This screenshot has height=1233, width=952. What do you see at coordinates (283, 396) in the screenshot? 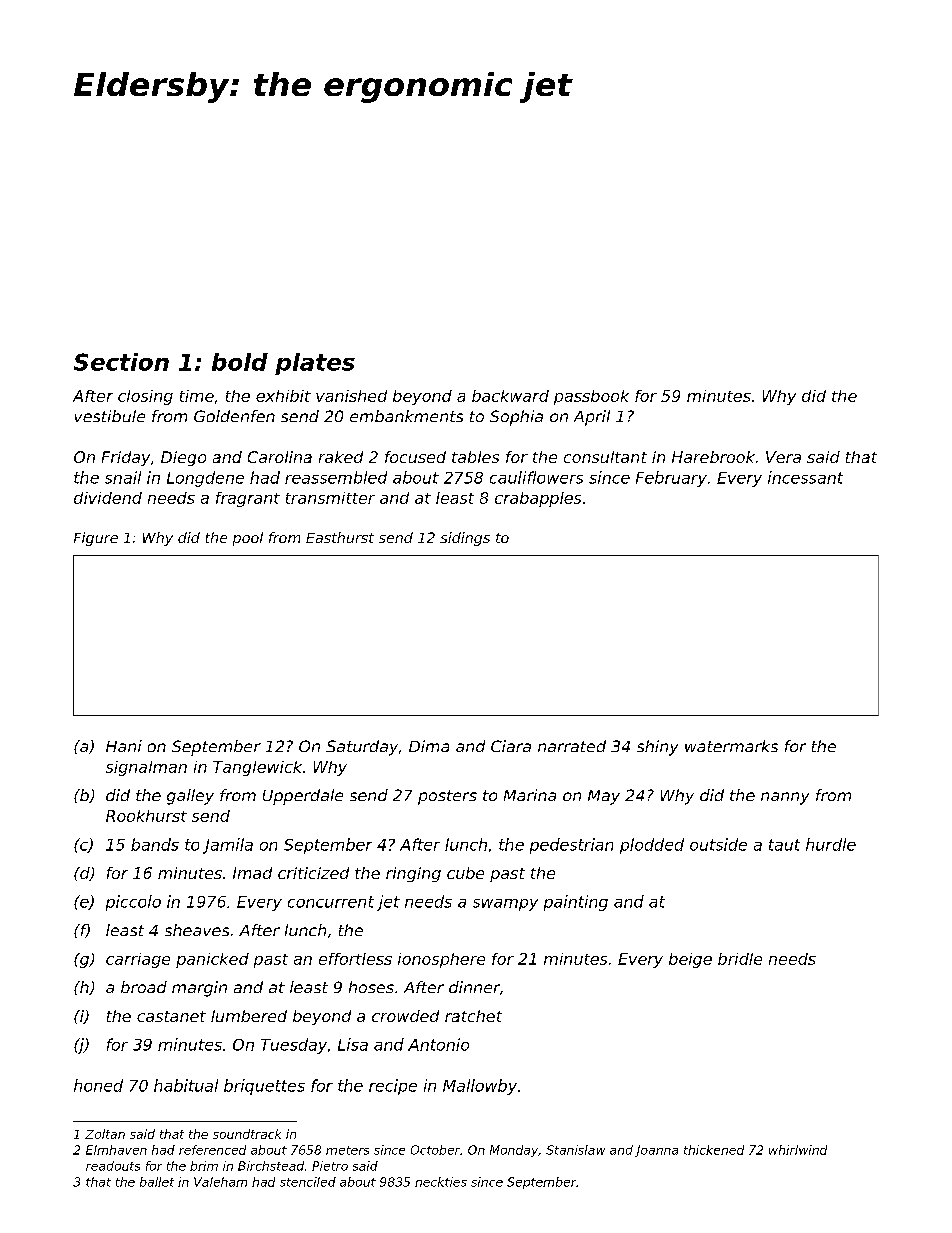
I see `exhibit` at bounding box center [283, 396].
